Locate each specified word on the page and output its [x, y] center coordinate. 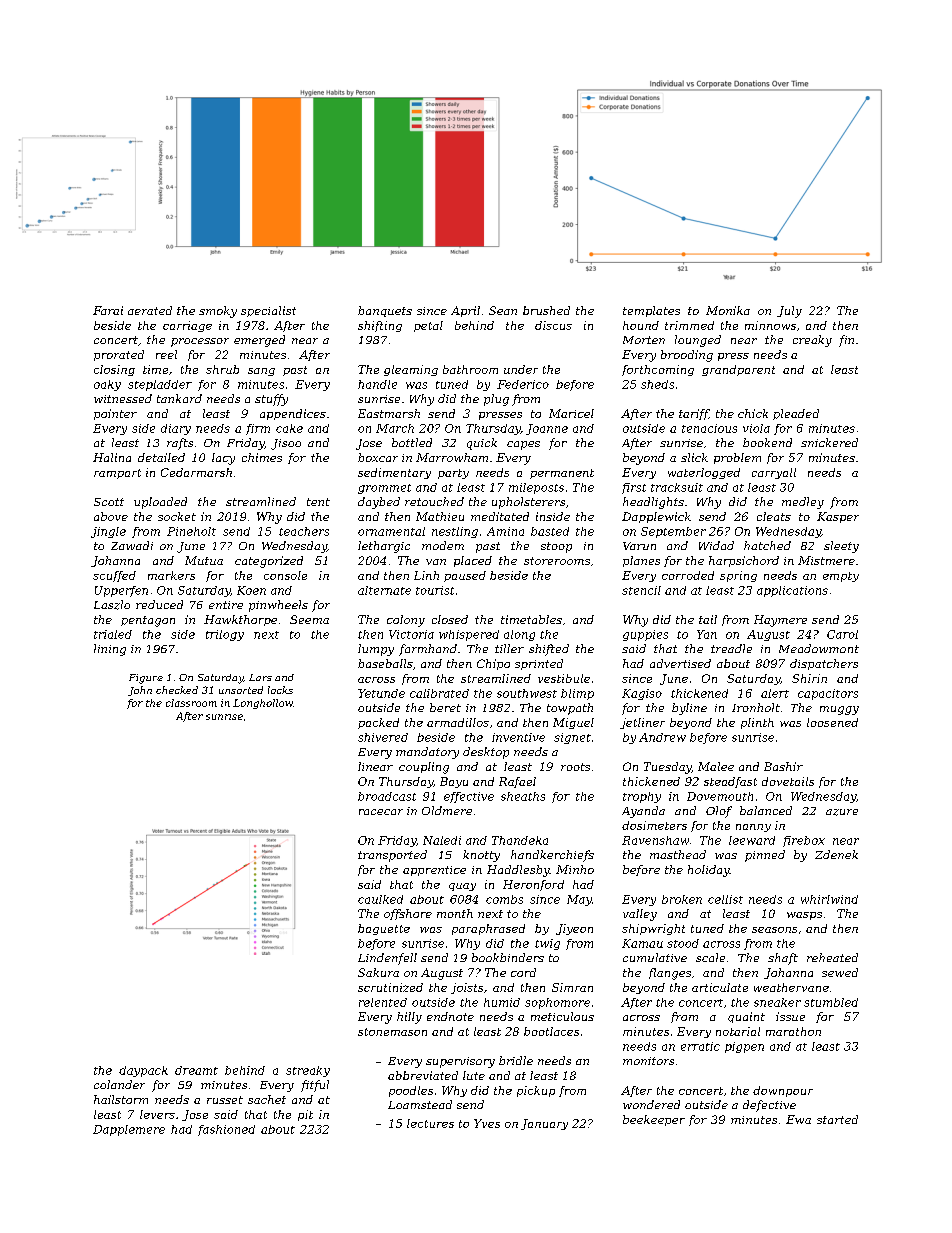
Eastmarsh [389, 413]
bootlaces [551, 1031]
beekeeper [654, 1120]
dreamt [196, 1070]
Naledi [442, 840]
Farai [108, 310]
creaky [812, 341]
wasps [804, 916]
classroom [191, 703]
